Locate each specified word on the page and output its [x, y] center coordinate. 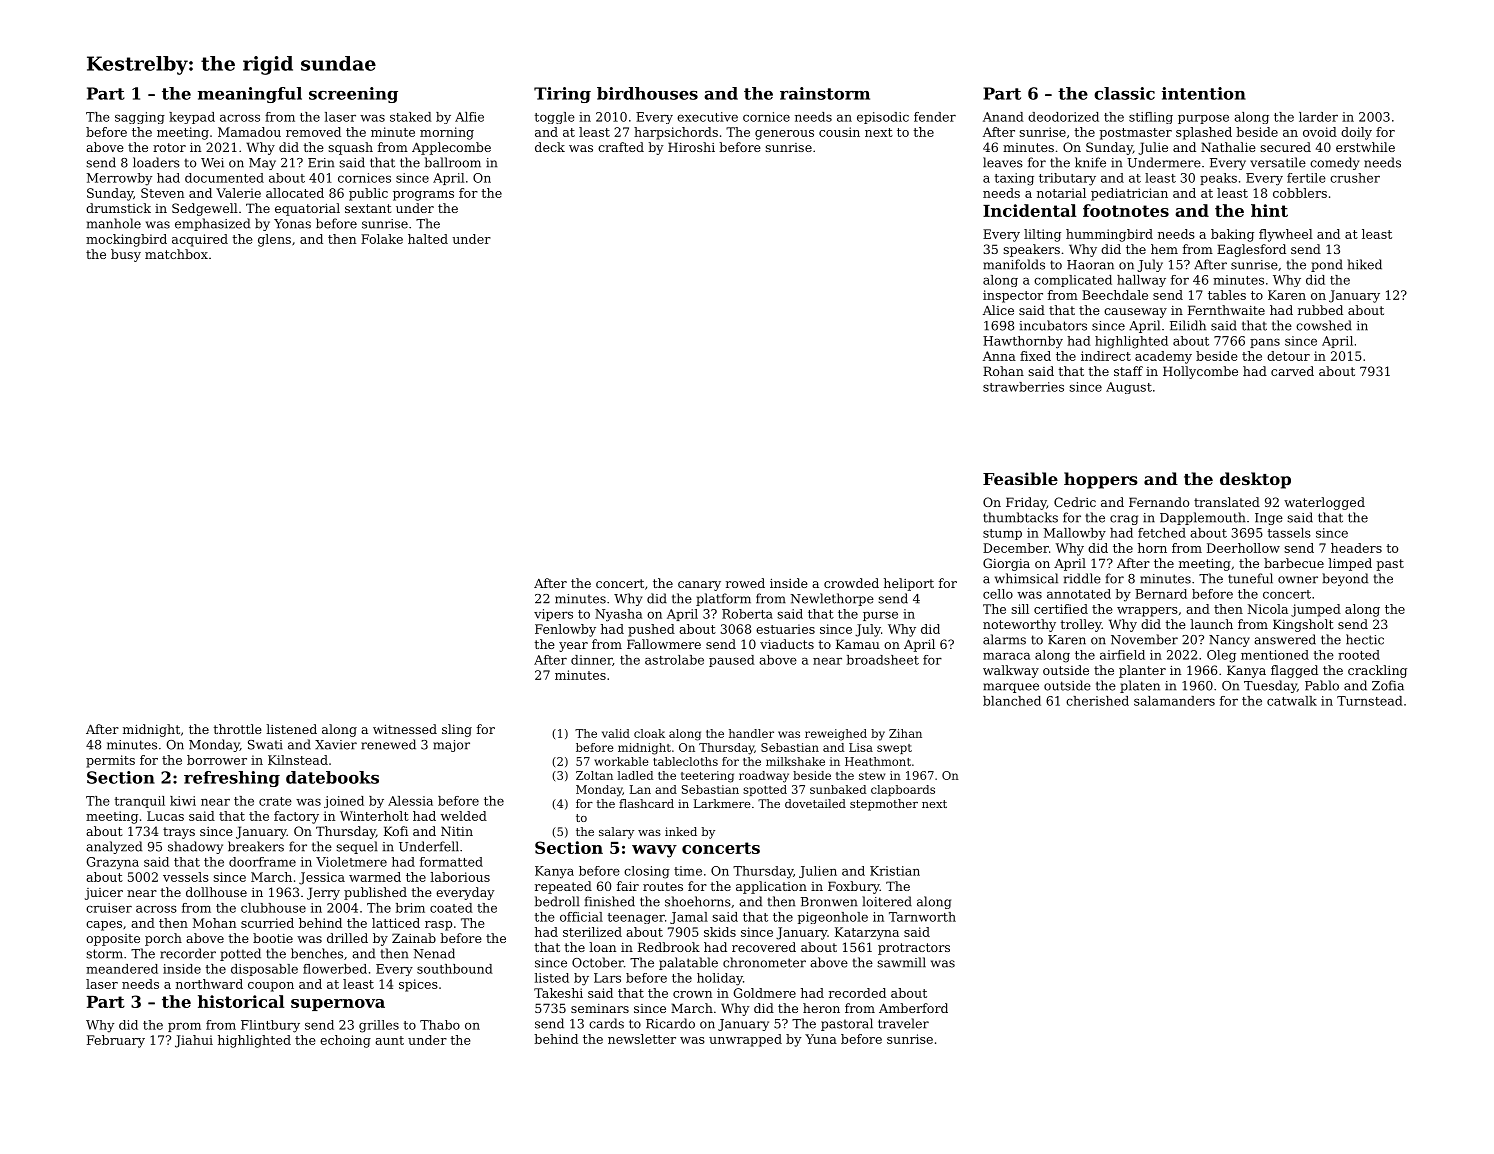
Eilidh [1188, 325]
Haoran [1090, 265]
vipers [553, 615]
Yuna [821, 1039]
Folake [382, 239]
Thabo [440, 1025]
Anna [999, 356]
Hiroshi [691, 147]
